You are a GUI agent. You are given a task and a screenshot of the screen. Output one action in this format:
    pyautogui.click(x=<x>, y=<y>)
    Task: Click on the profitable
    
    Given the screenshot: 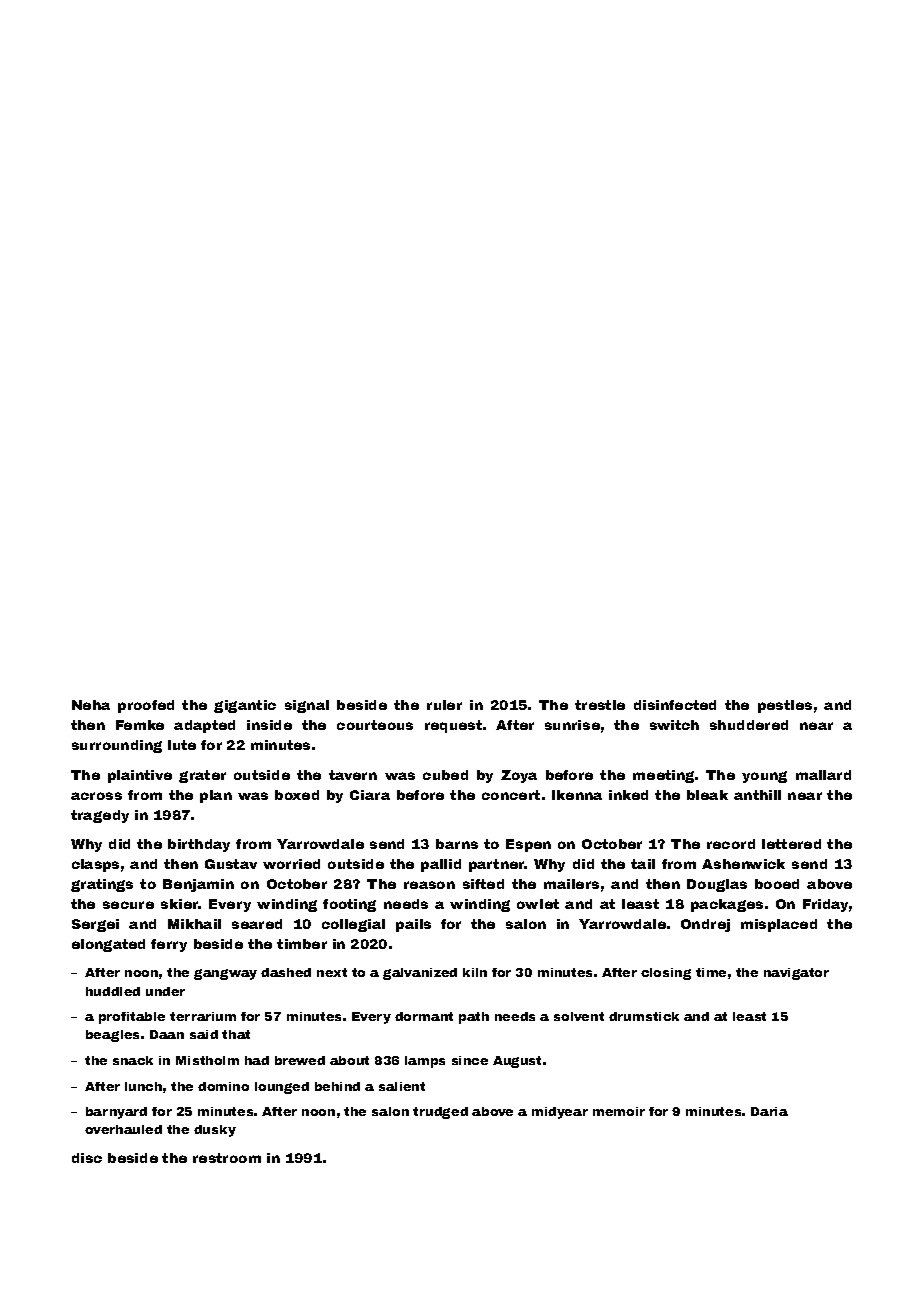 What is the action you would take?
    pyautogui.click(x=132, y=1018)
